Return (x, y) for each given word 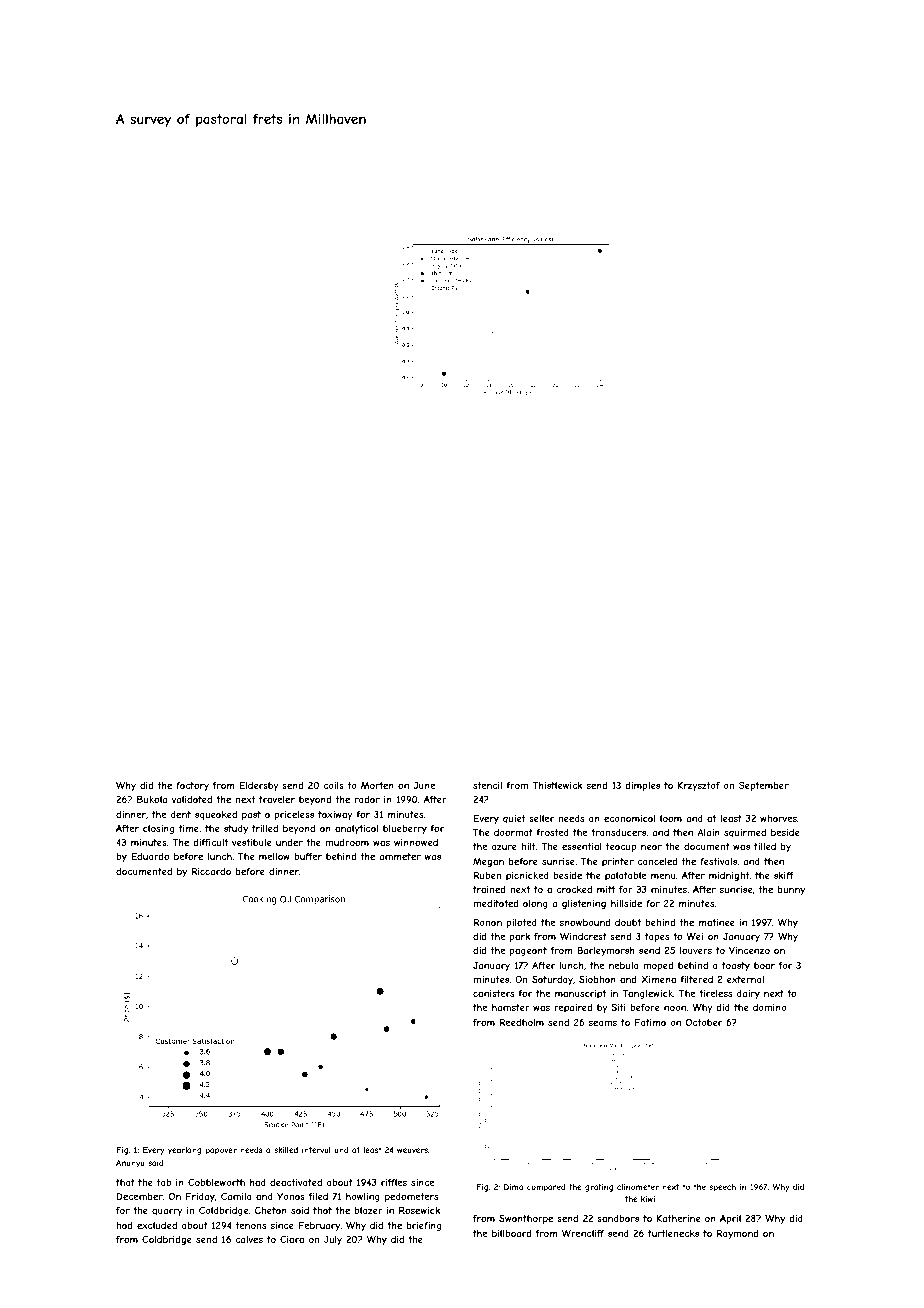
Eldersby (259, 786)
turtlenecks (673, 1233)
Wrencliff (583, 1233)
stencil (487, 785)
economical (630, 818)
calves (249, 1239)
